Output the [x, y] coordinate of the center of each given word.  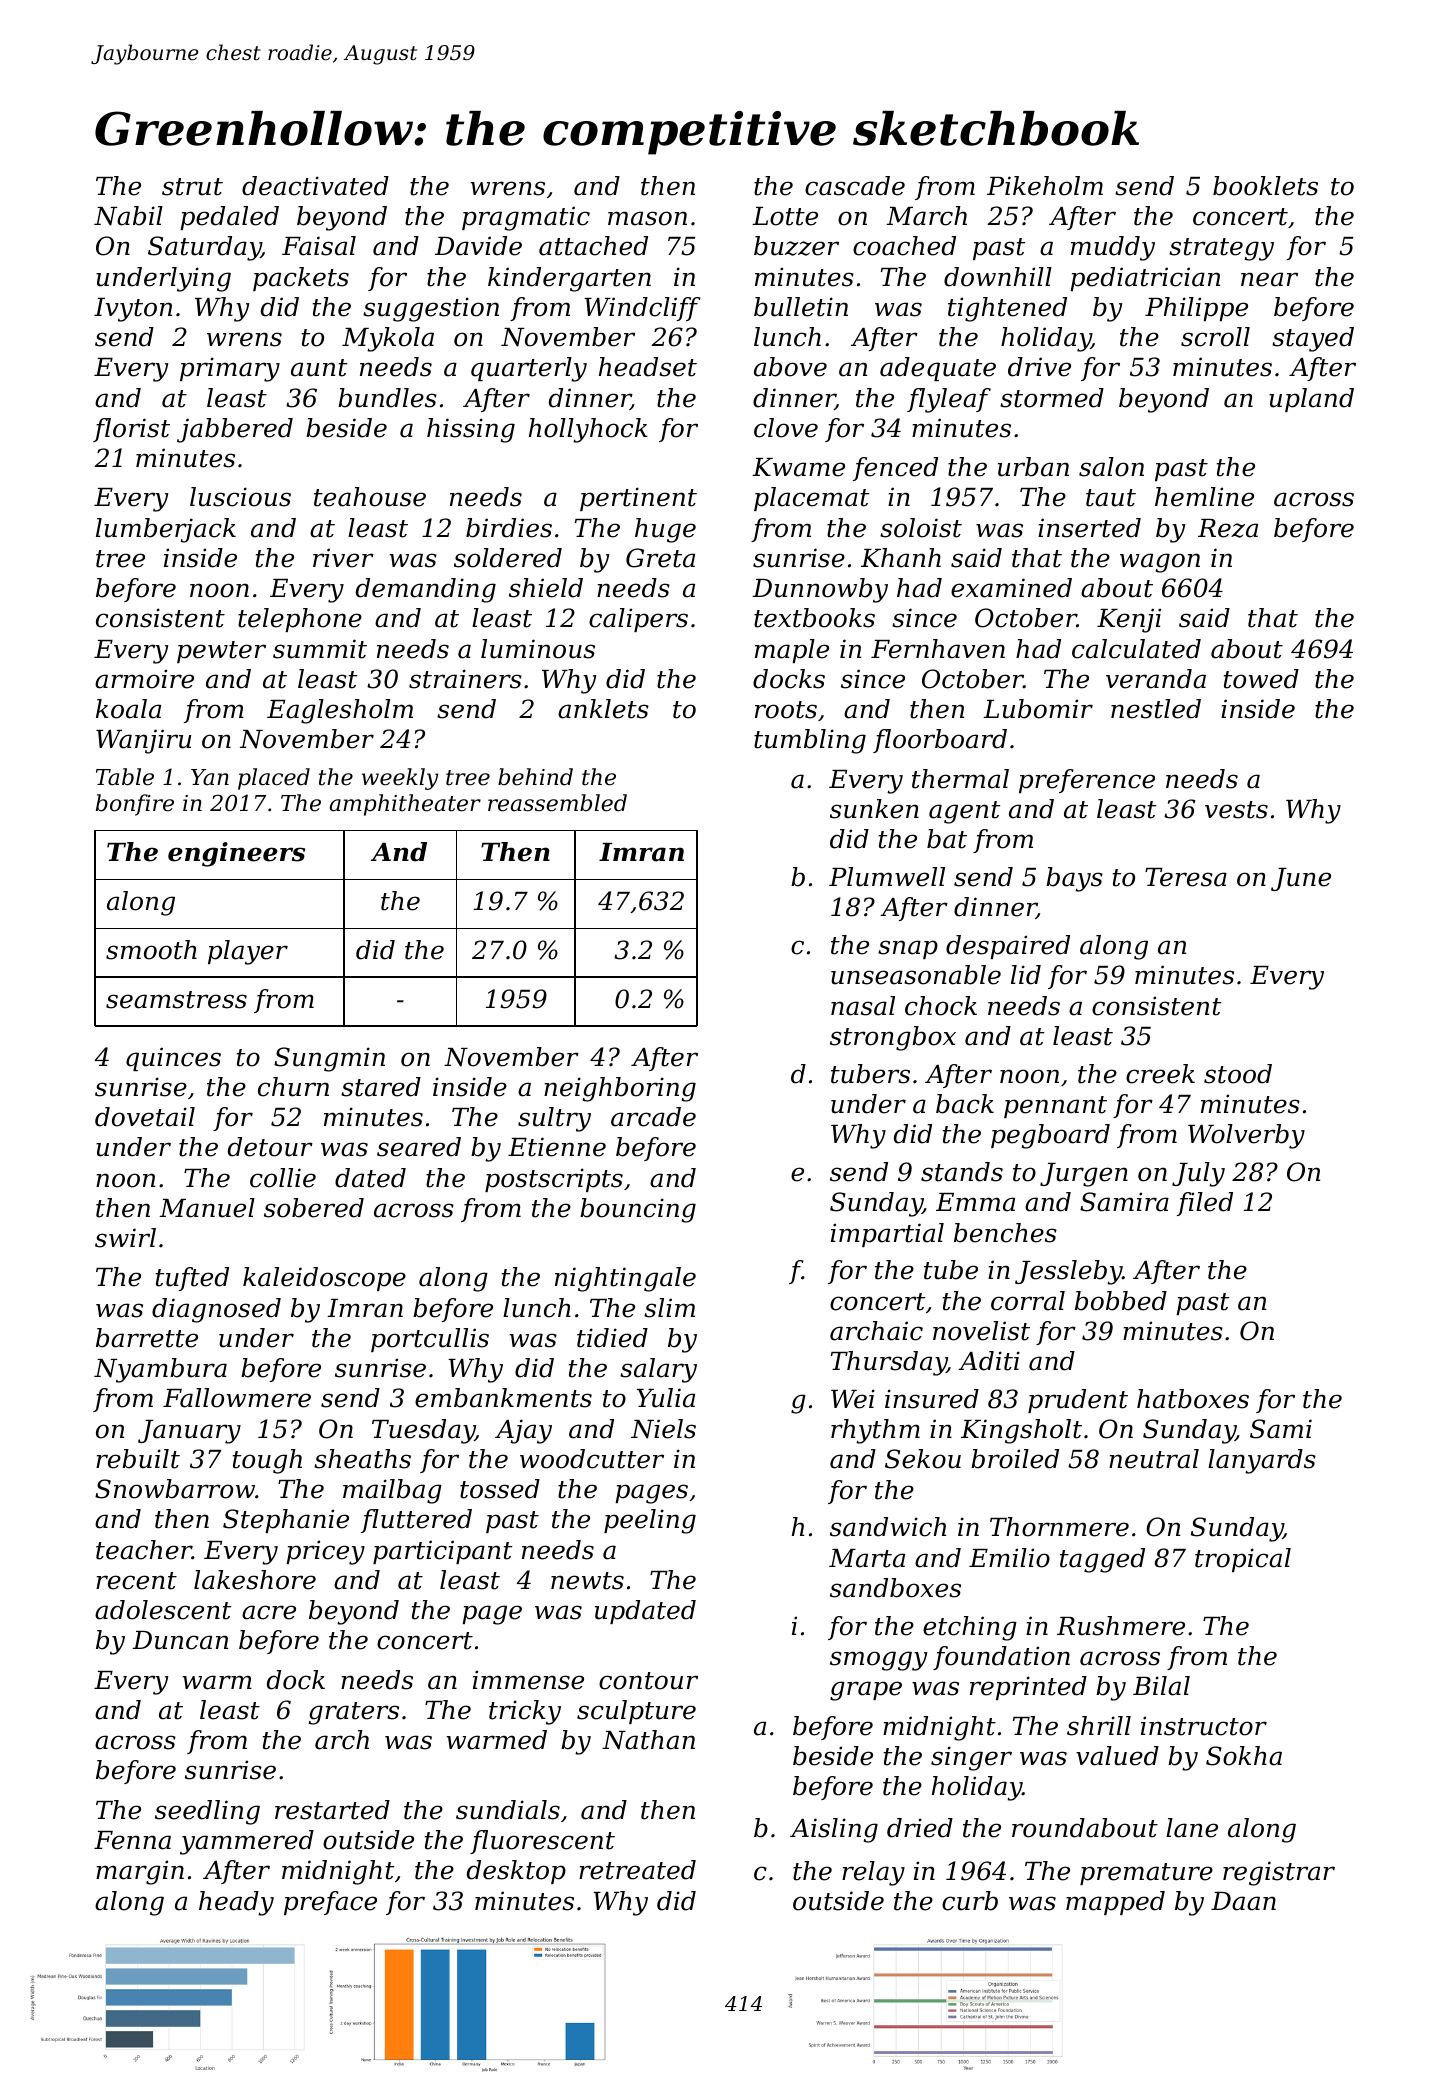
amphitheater [405, 805]
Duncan [180, 1640]
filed [1205, 1204]
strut [192, 187]
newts [587, 1581]
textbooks [814, 618]
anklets [603, 709]
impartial [887, 1235]
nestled [1156, 709]
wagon [1160, 563]
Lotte [785, 216]
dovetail [145, 1117]
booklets [1265, 186]
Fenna [132, 1840]
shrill [1099, 1726]
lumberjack [166, 530]
